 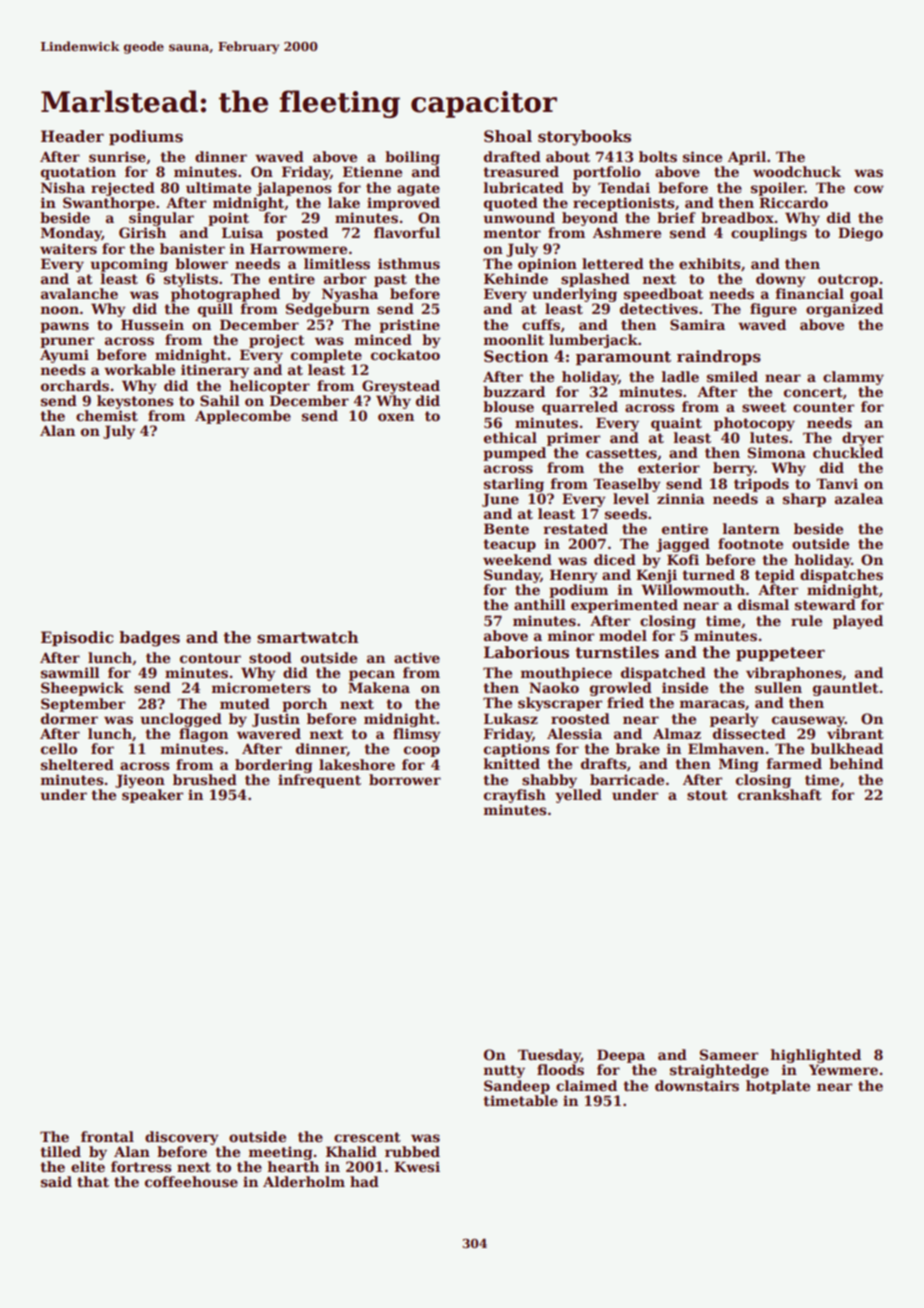 What do you see at coordinates (304, 705) in the image?
I see `porch` at bounding box center [304, 705].
